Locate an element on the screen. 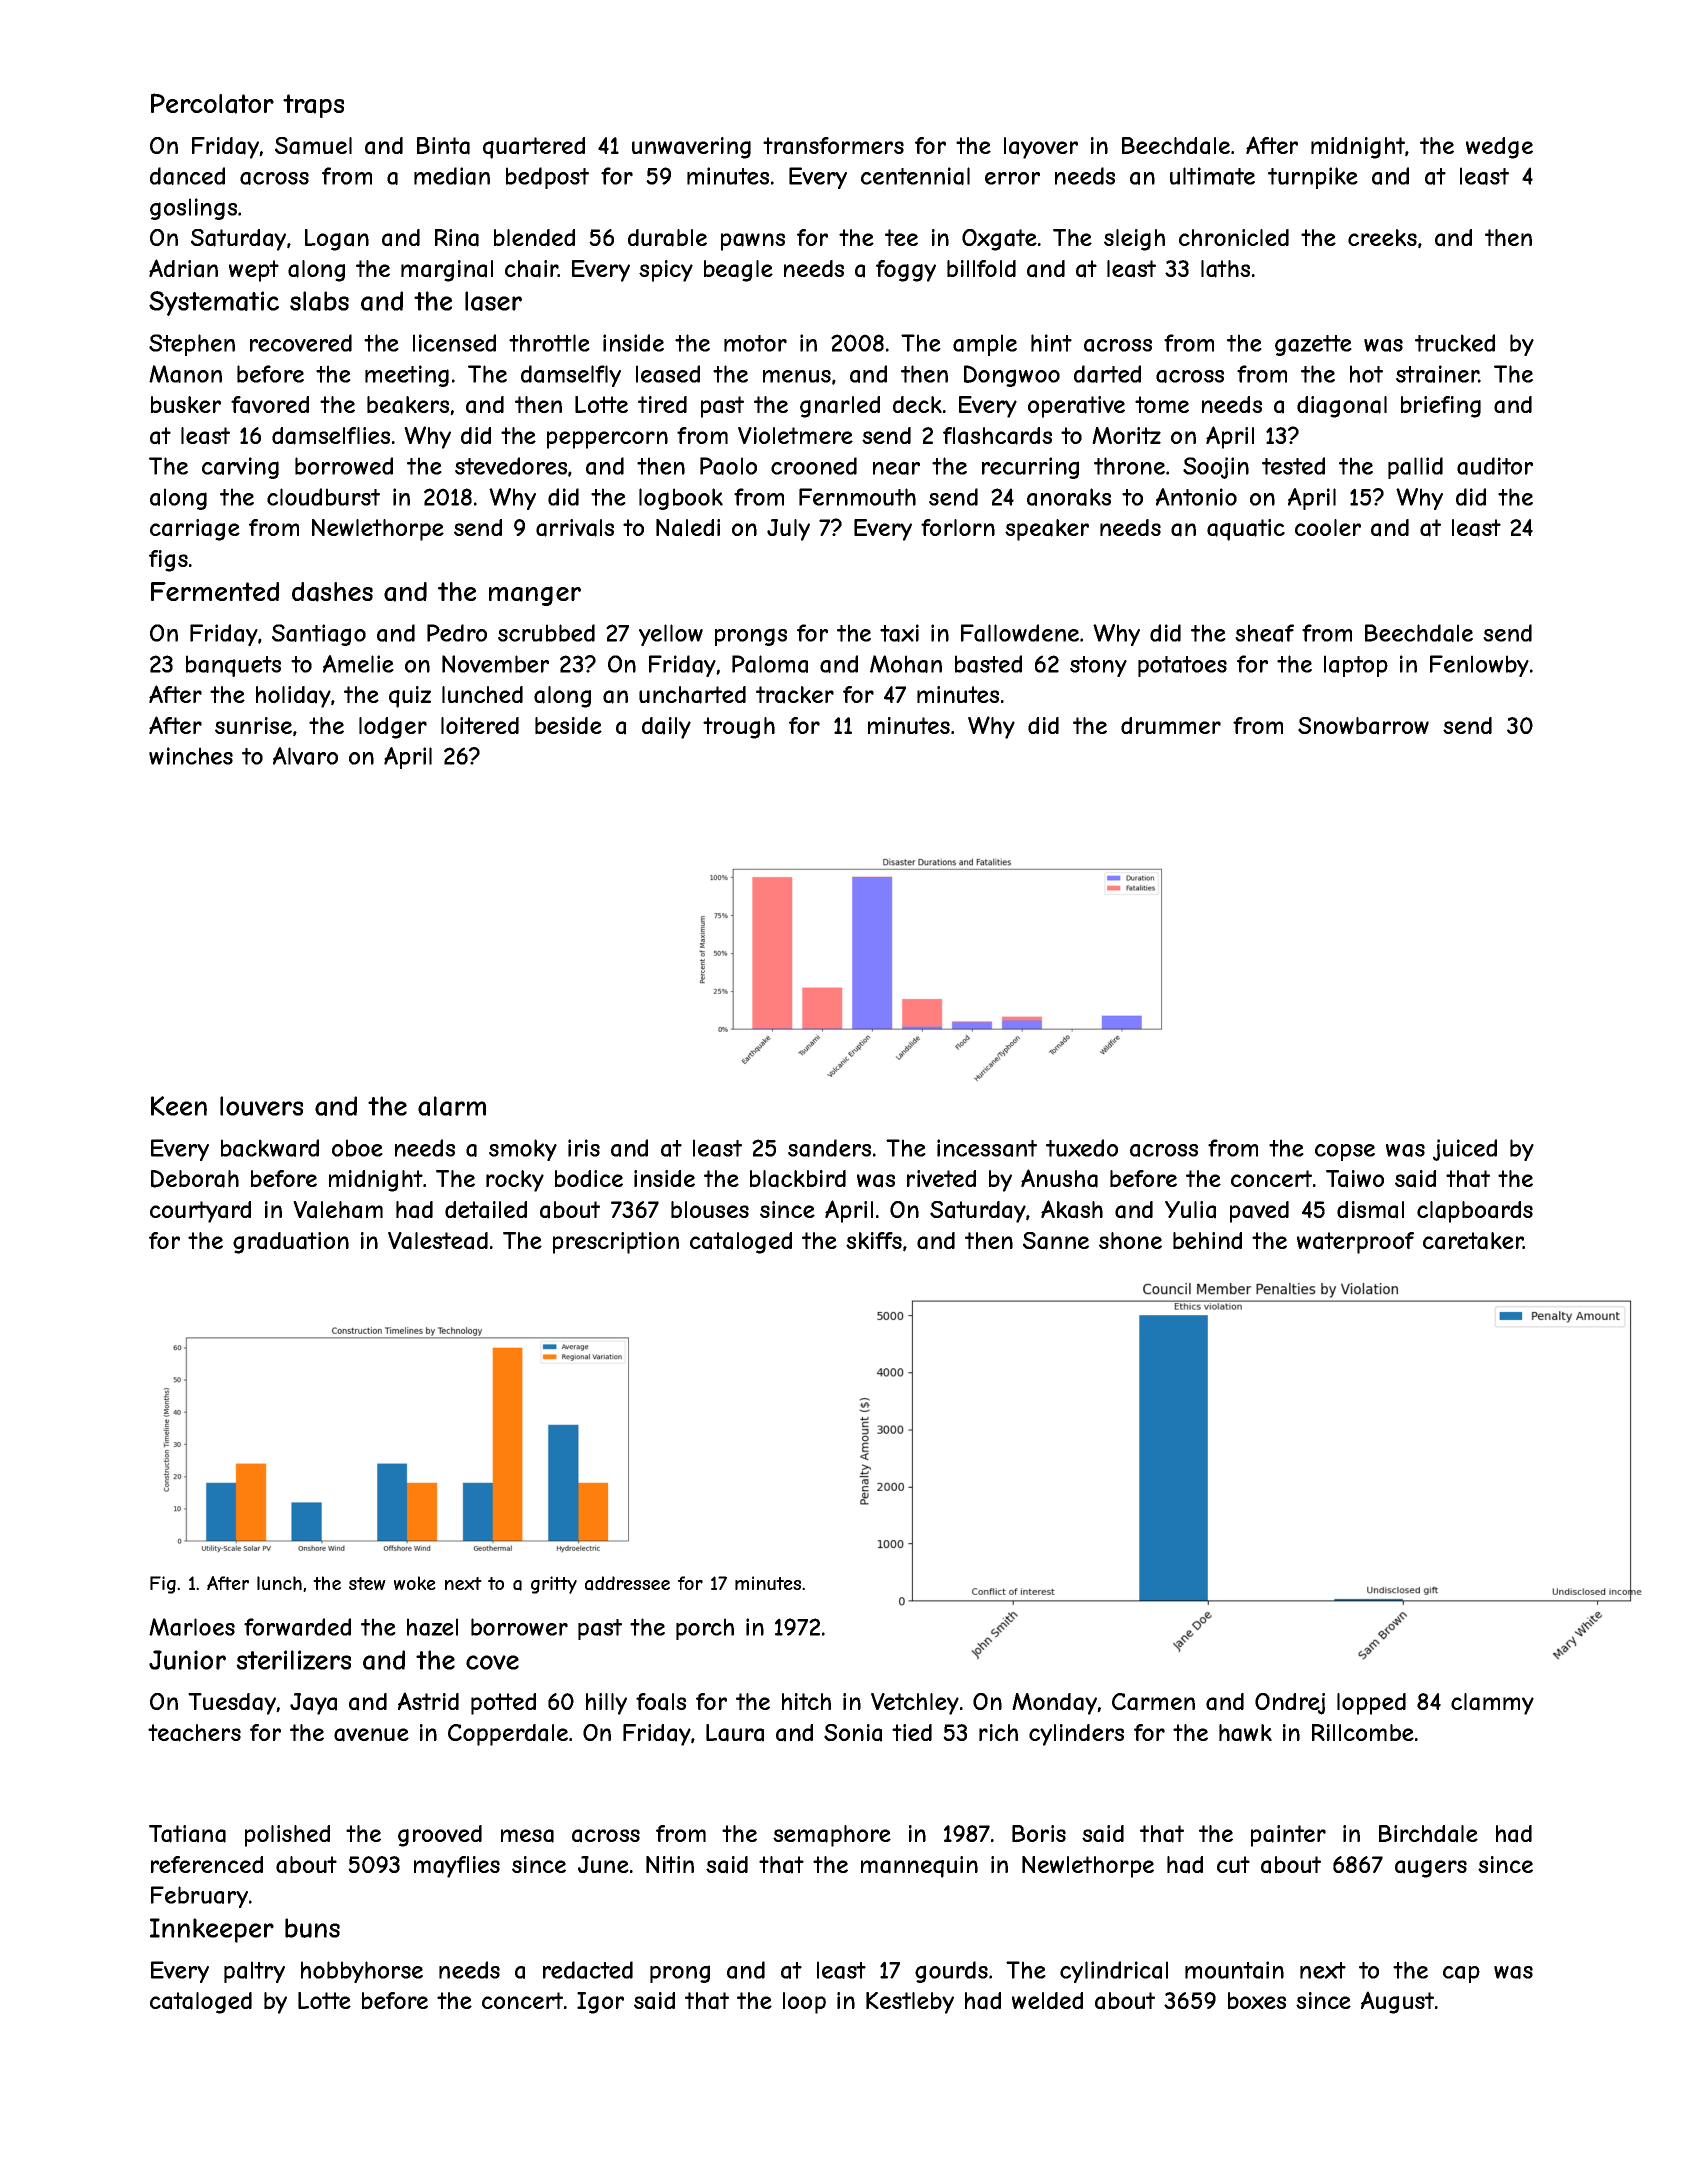 This screenshot has height=2178, width=1683. traps is located at coordinates (313, 106).
